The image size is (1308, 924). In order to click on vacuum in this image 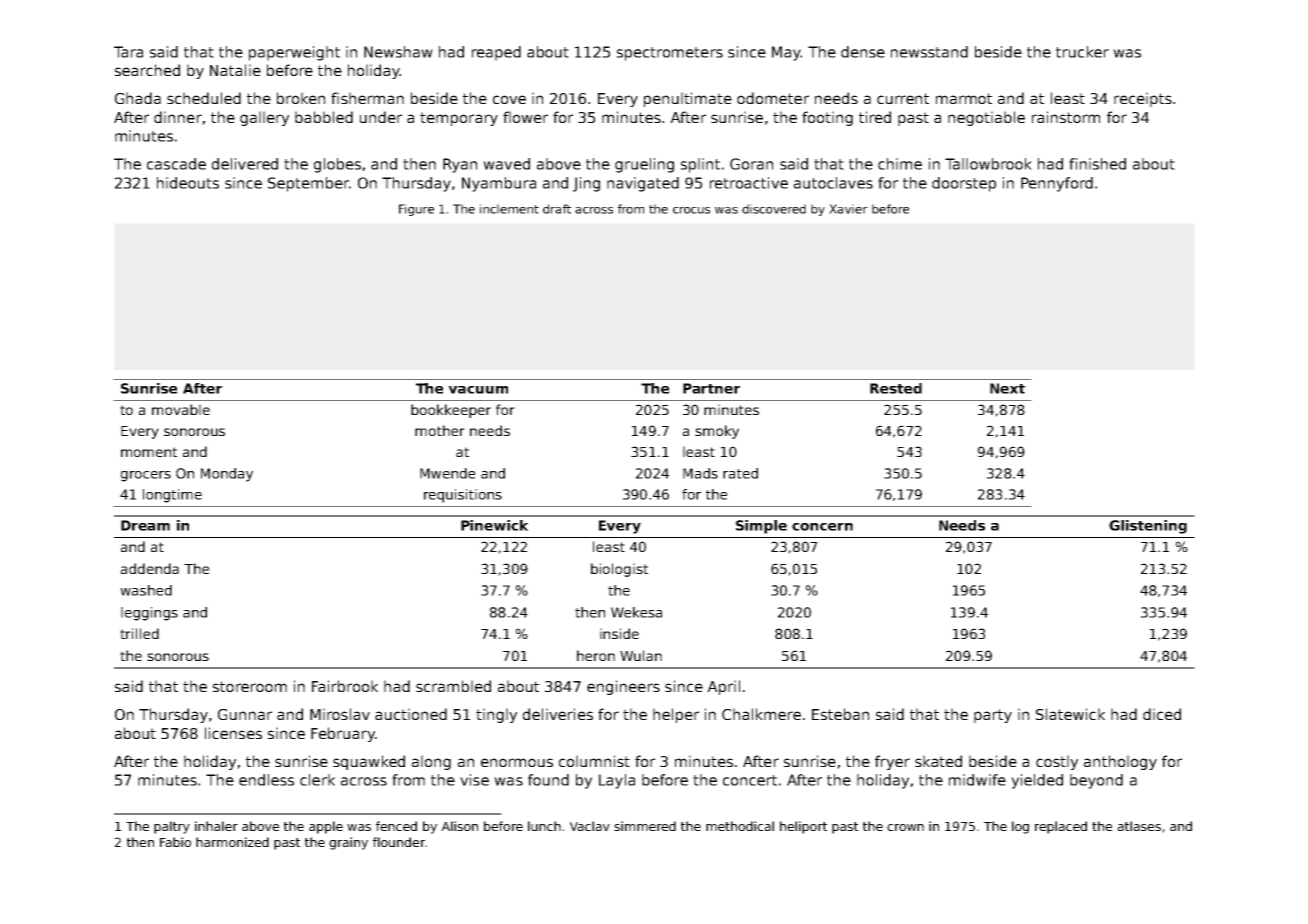, I will do `click(478, 390)`.
